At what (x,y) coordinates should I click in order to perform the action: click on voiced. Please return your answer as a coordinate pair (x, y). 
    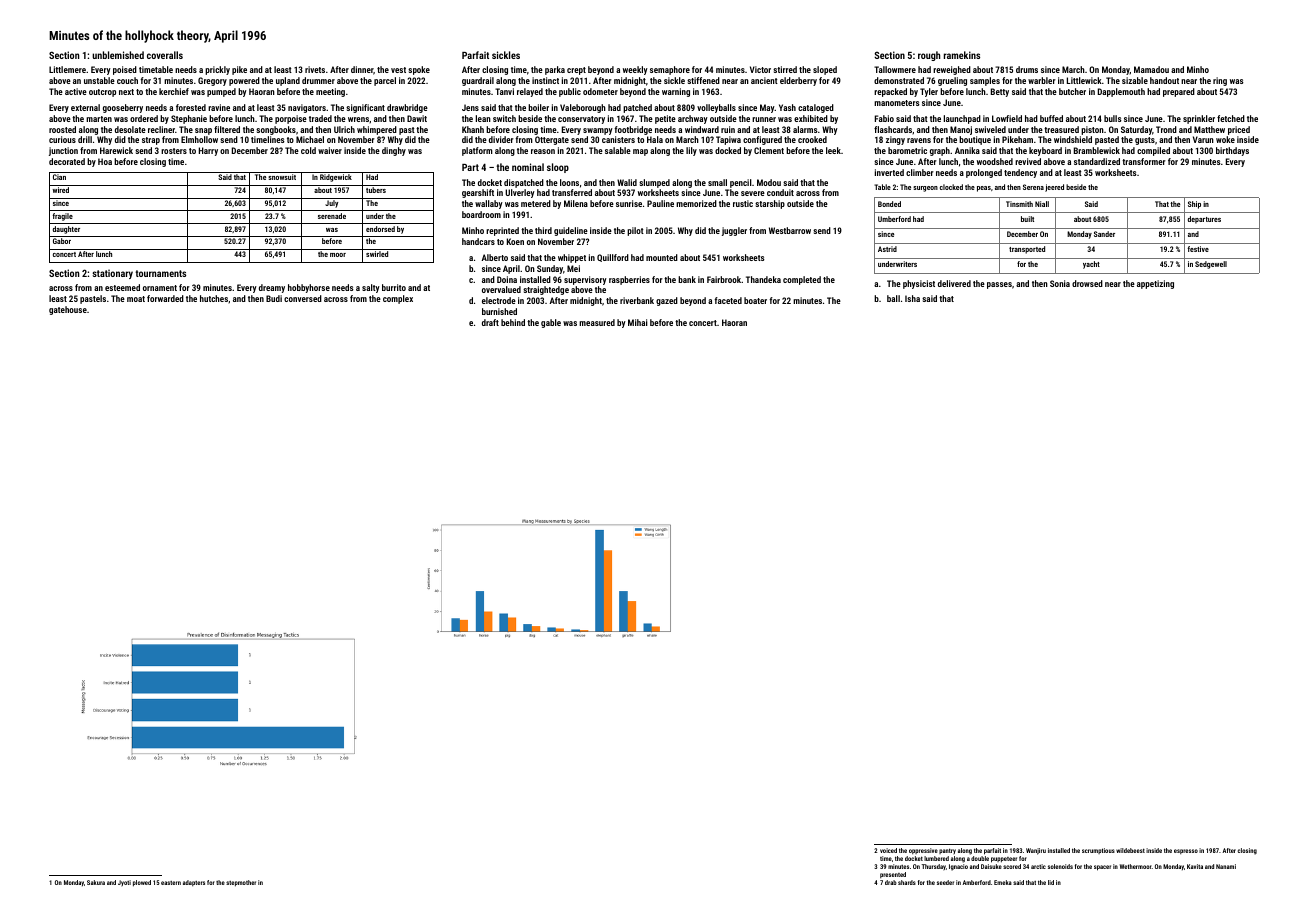
    Looking at the image, I should click on (888, 850).
